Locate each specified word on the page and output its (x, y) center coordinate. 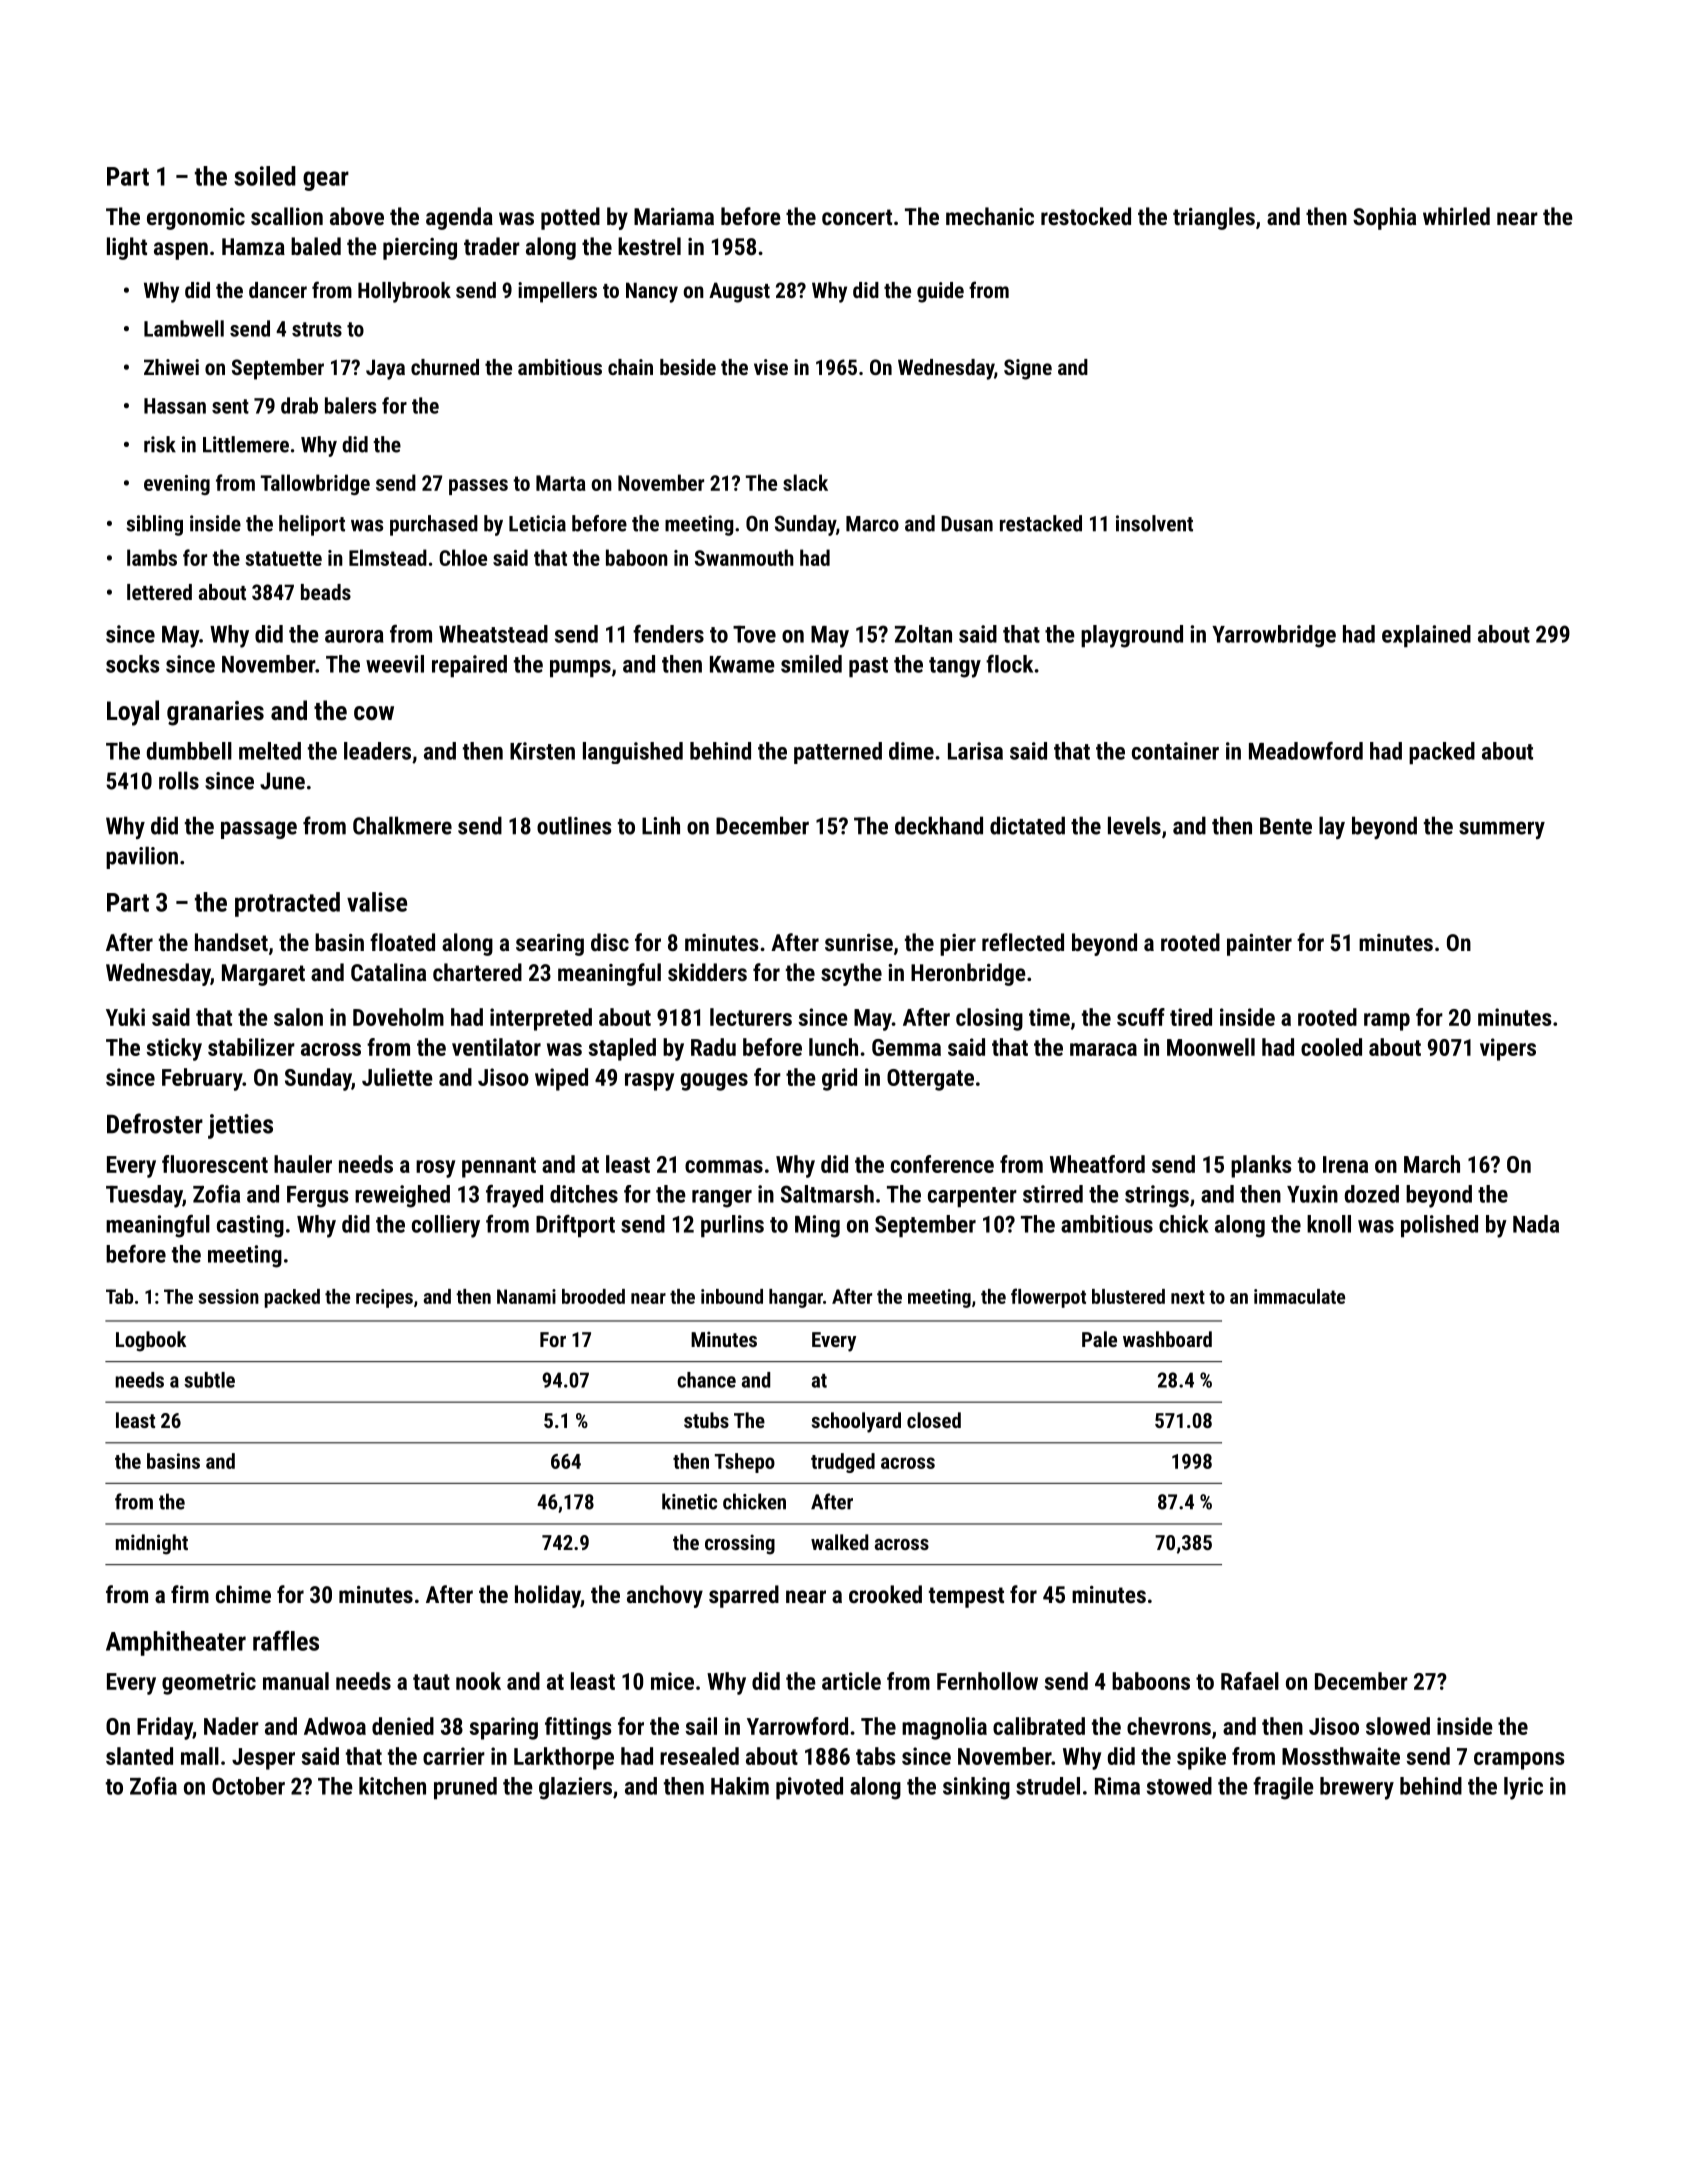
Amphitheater (176, 1643)
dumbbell (189, 751)
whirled (1456, 216)
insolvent (1154, 523)
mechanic (990, 216)
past (868, 667)
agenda (459, 218)
